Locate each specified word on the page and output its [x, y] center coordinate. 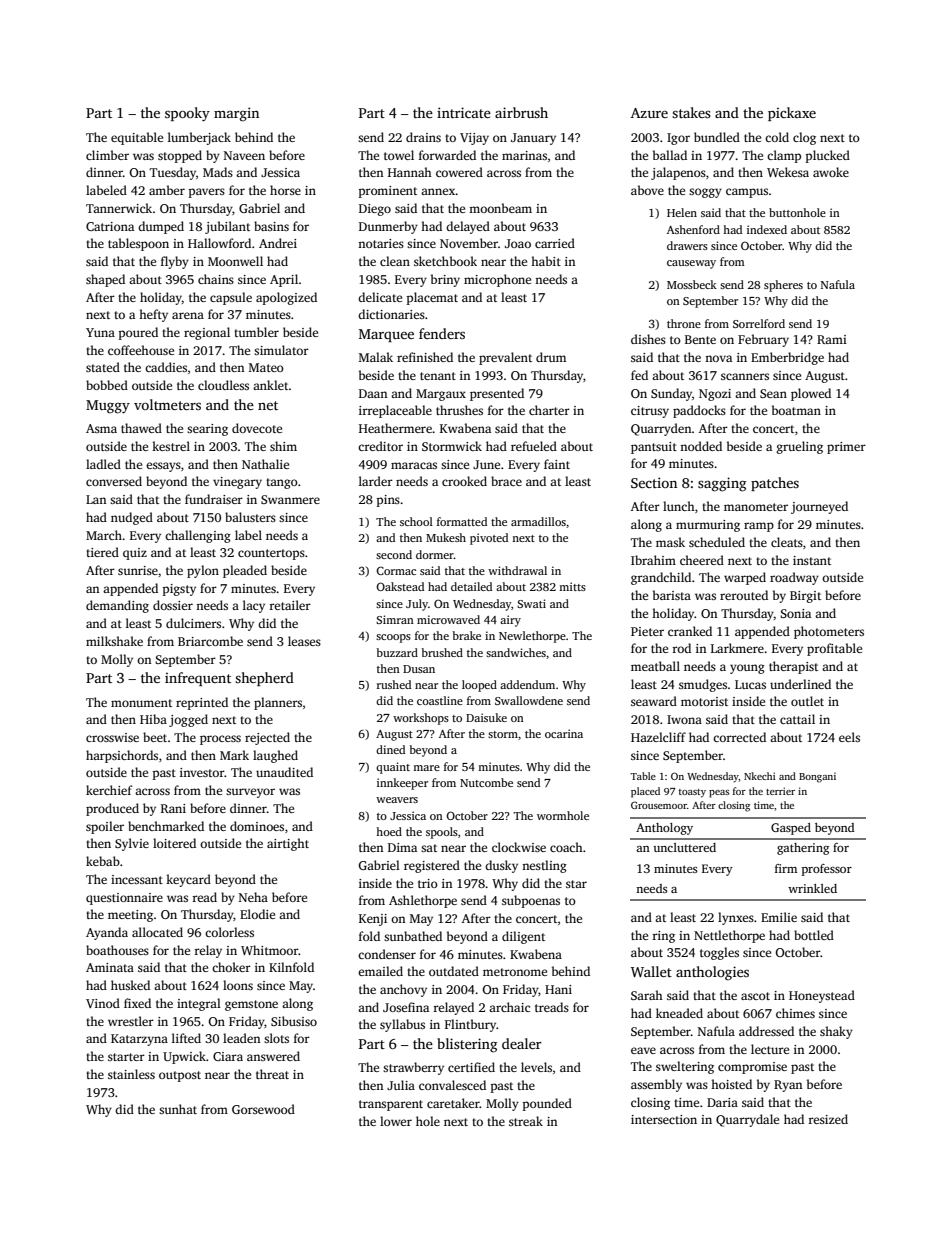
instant [812, 560]
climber [107, 155]
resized [828, 1119]
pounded [547, 1104]
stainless [131, 1074]
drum [551, 357]
